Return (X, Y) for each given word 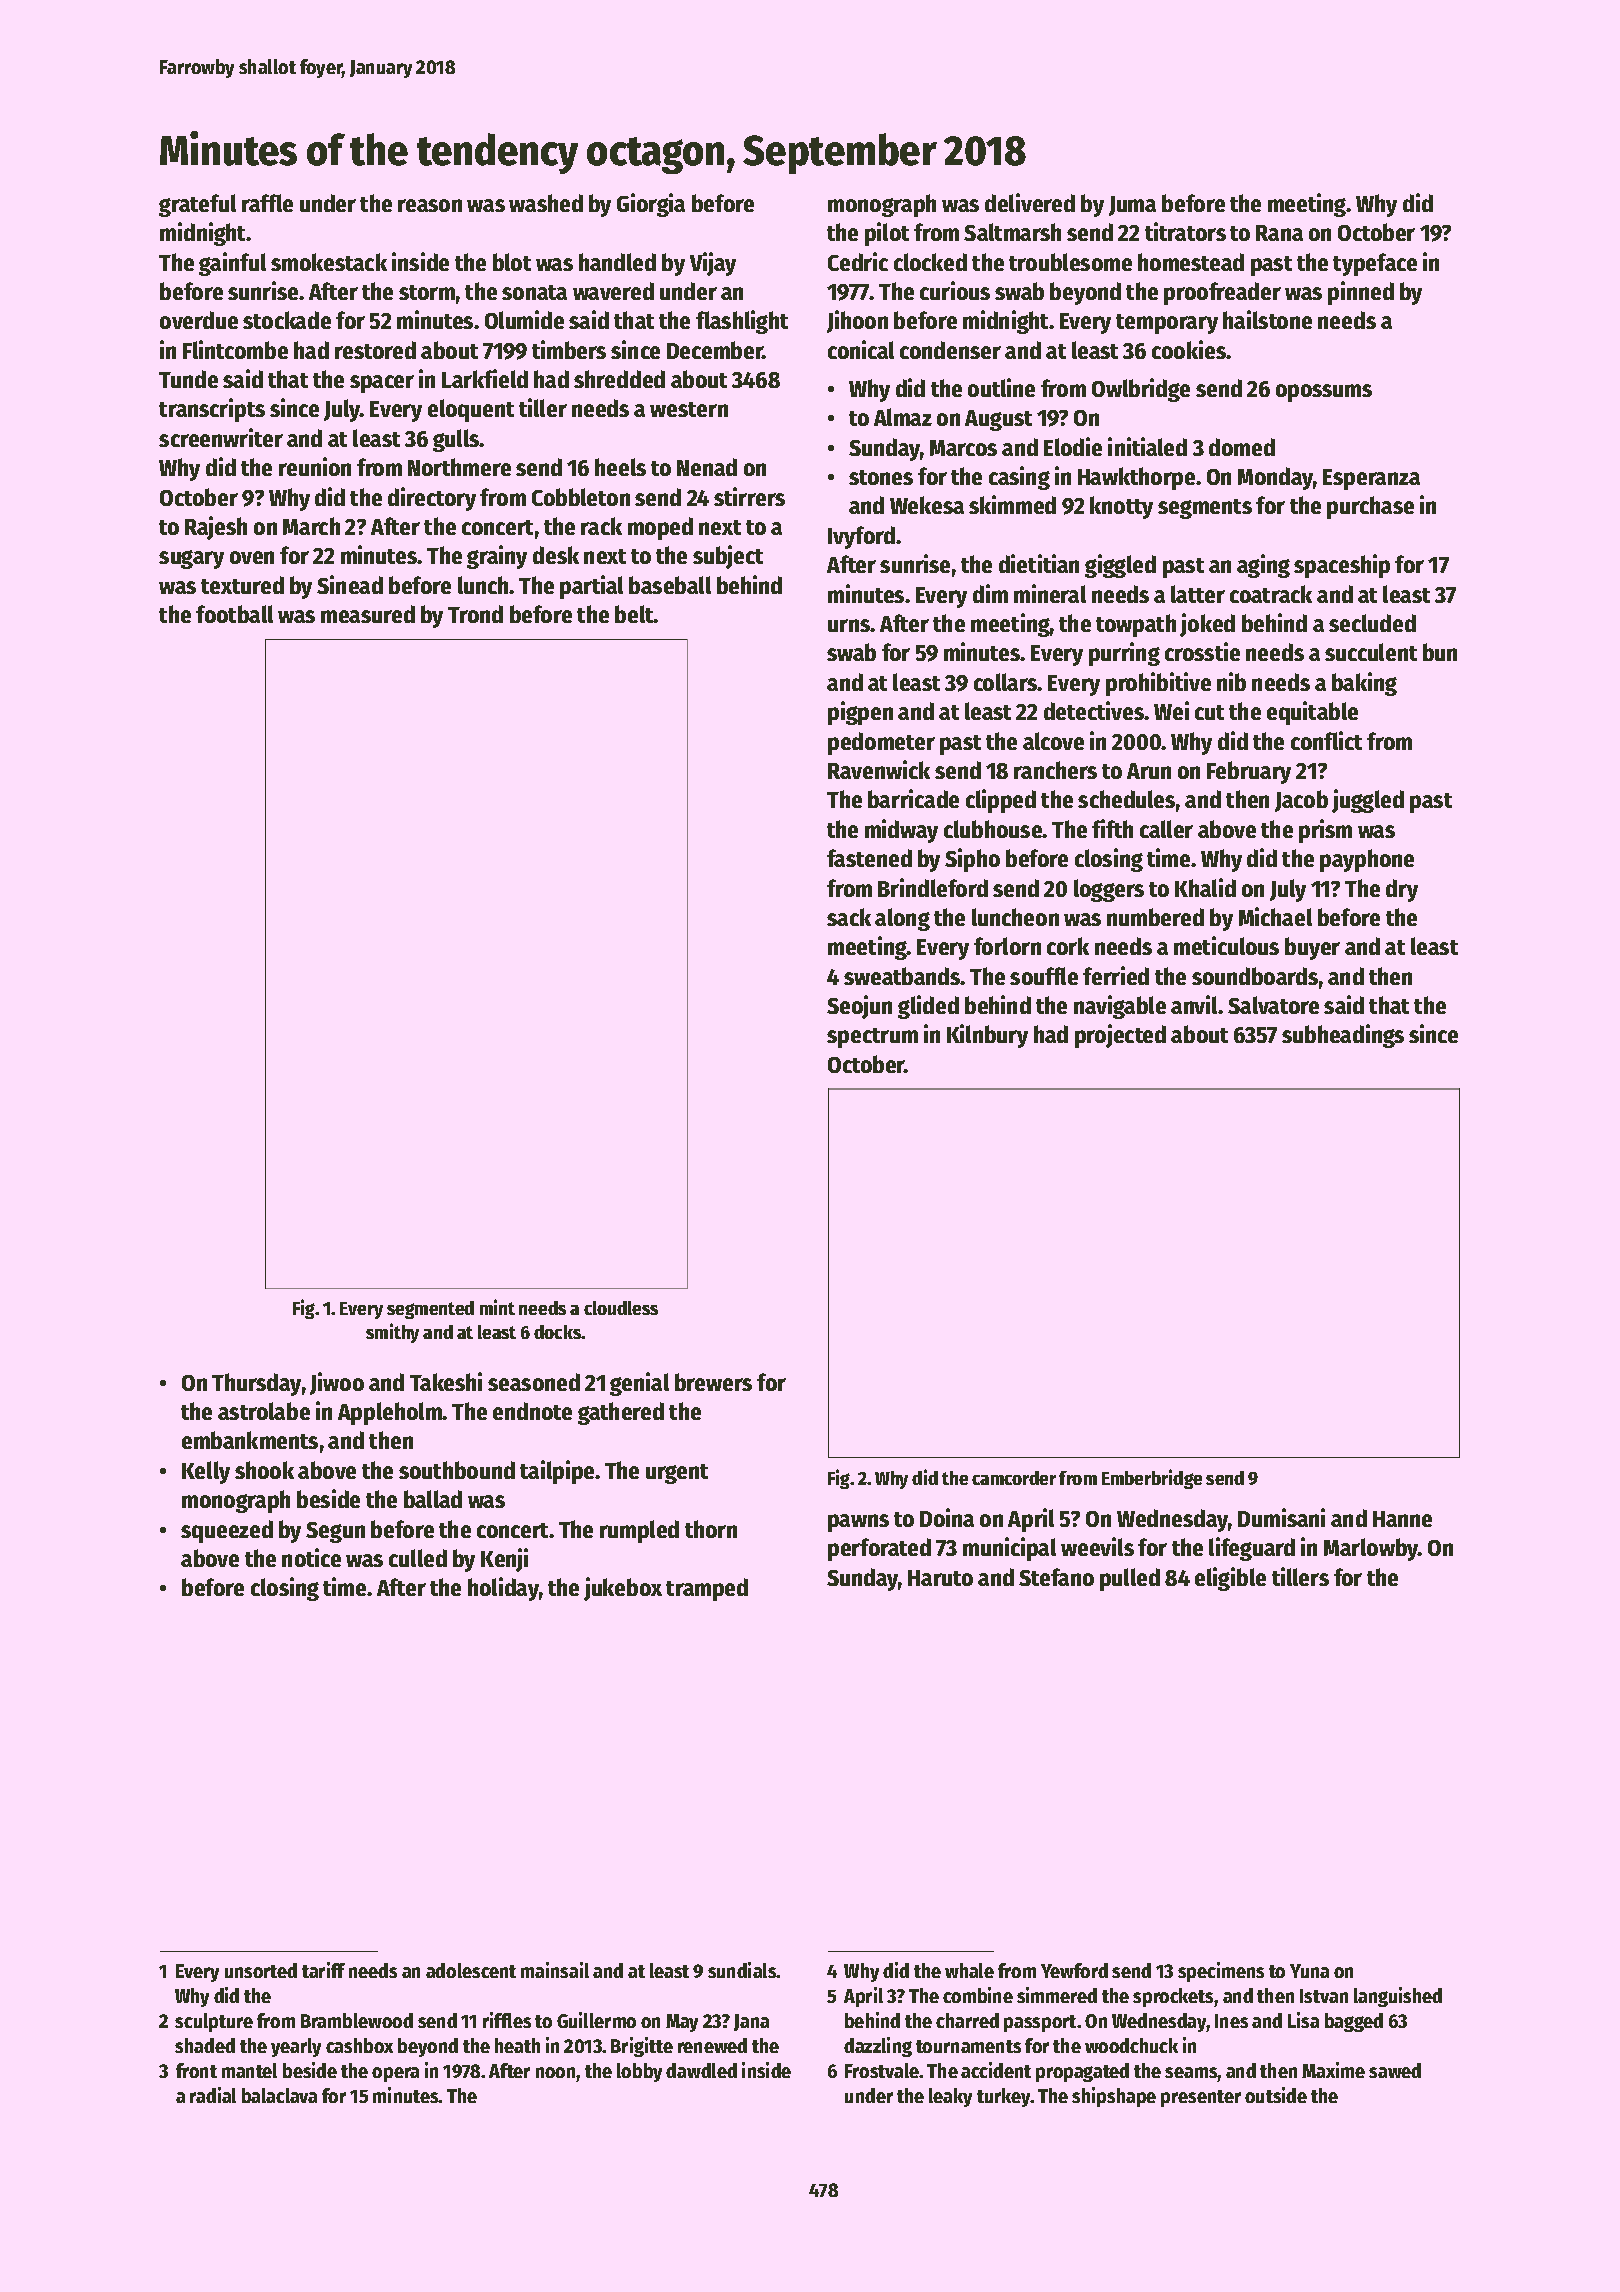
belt (634, 614)
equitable (1312, 713)
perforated (879, 1549)
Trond (475, 614)
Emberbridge (1152, 1479)
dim (990, 593)
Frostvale (882, 2070)
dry (1402, 890)
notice (311, 1557)
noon (556, 2074)
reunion (315, 466)
